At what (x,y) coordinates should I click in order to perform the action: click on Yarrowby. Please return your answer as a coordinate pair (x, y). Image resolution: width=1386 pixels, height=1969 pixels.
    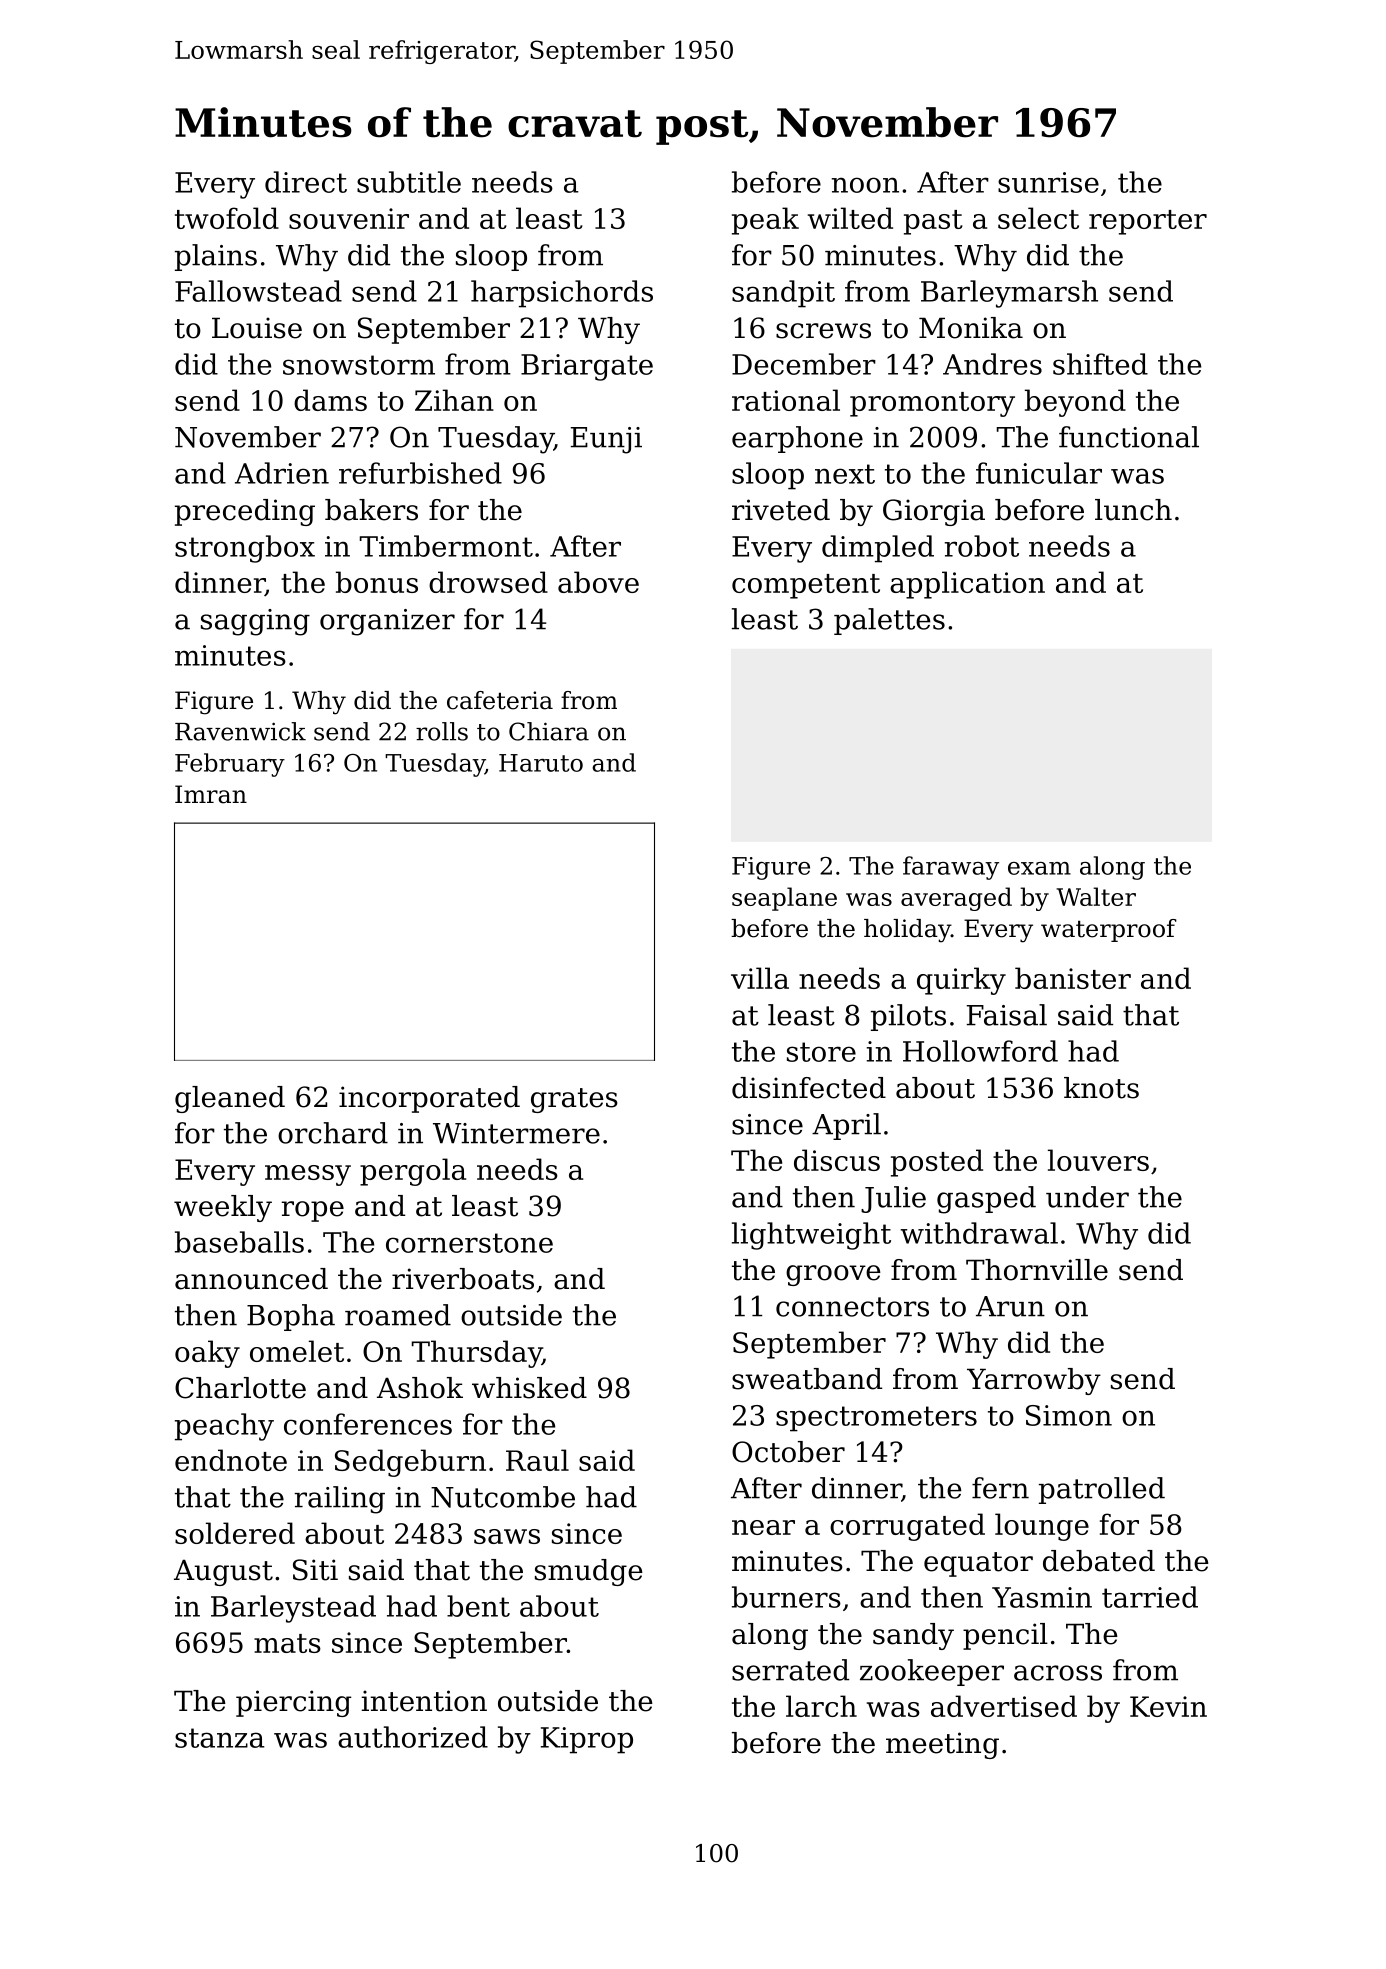
    Looking at the image, I should click on (1034, 1381).
